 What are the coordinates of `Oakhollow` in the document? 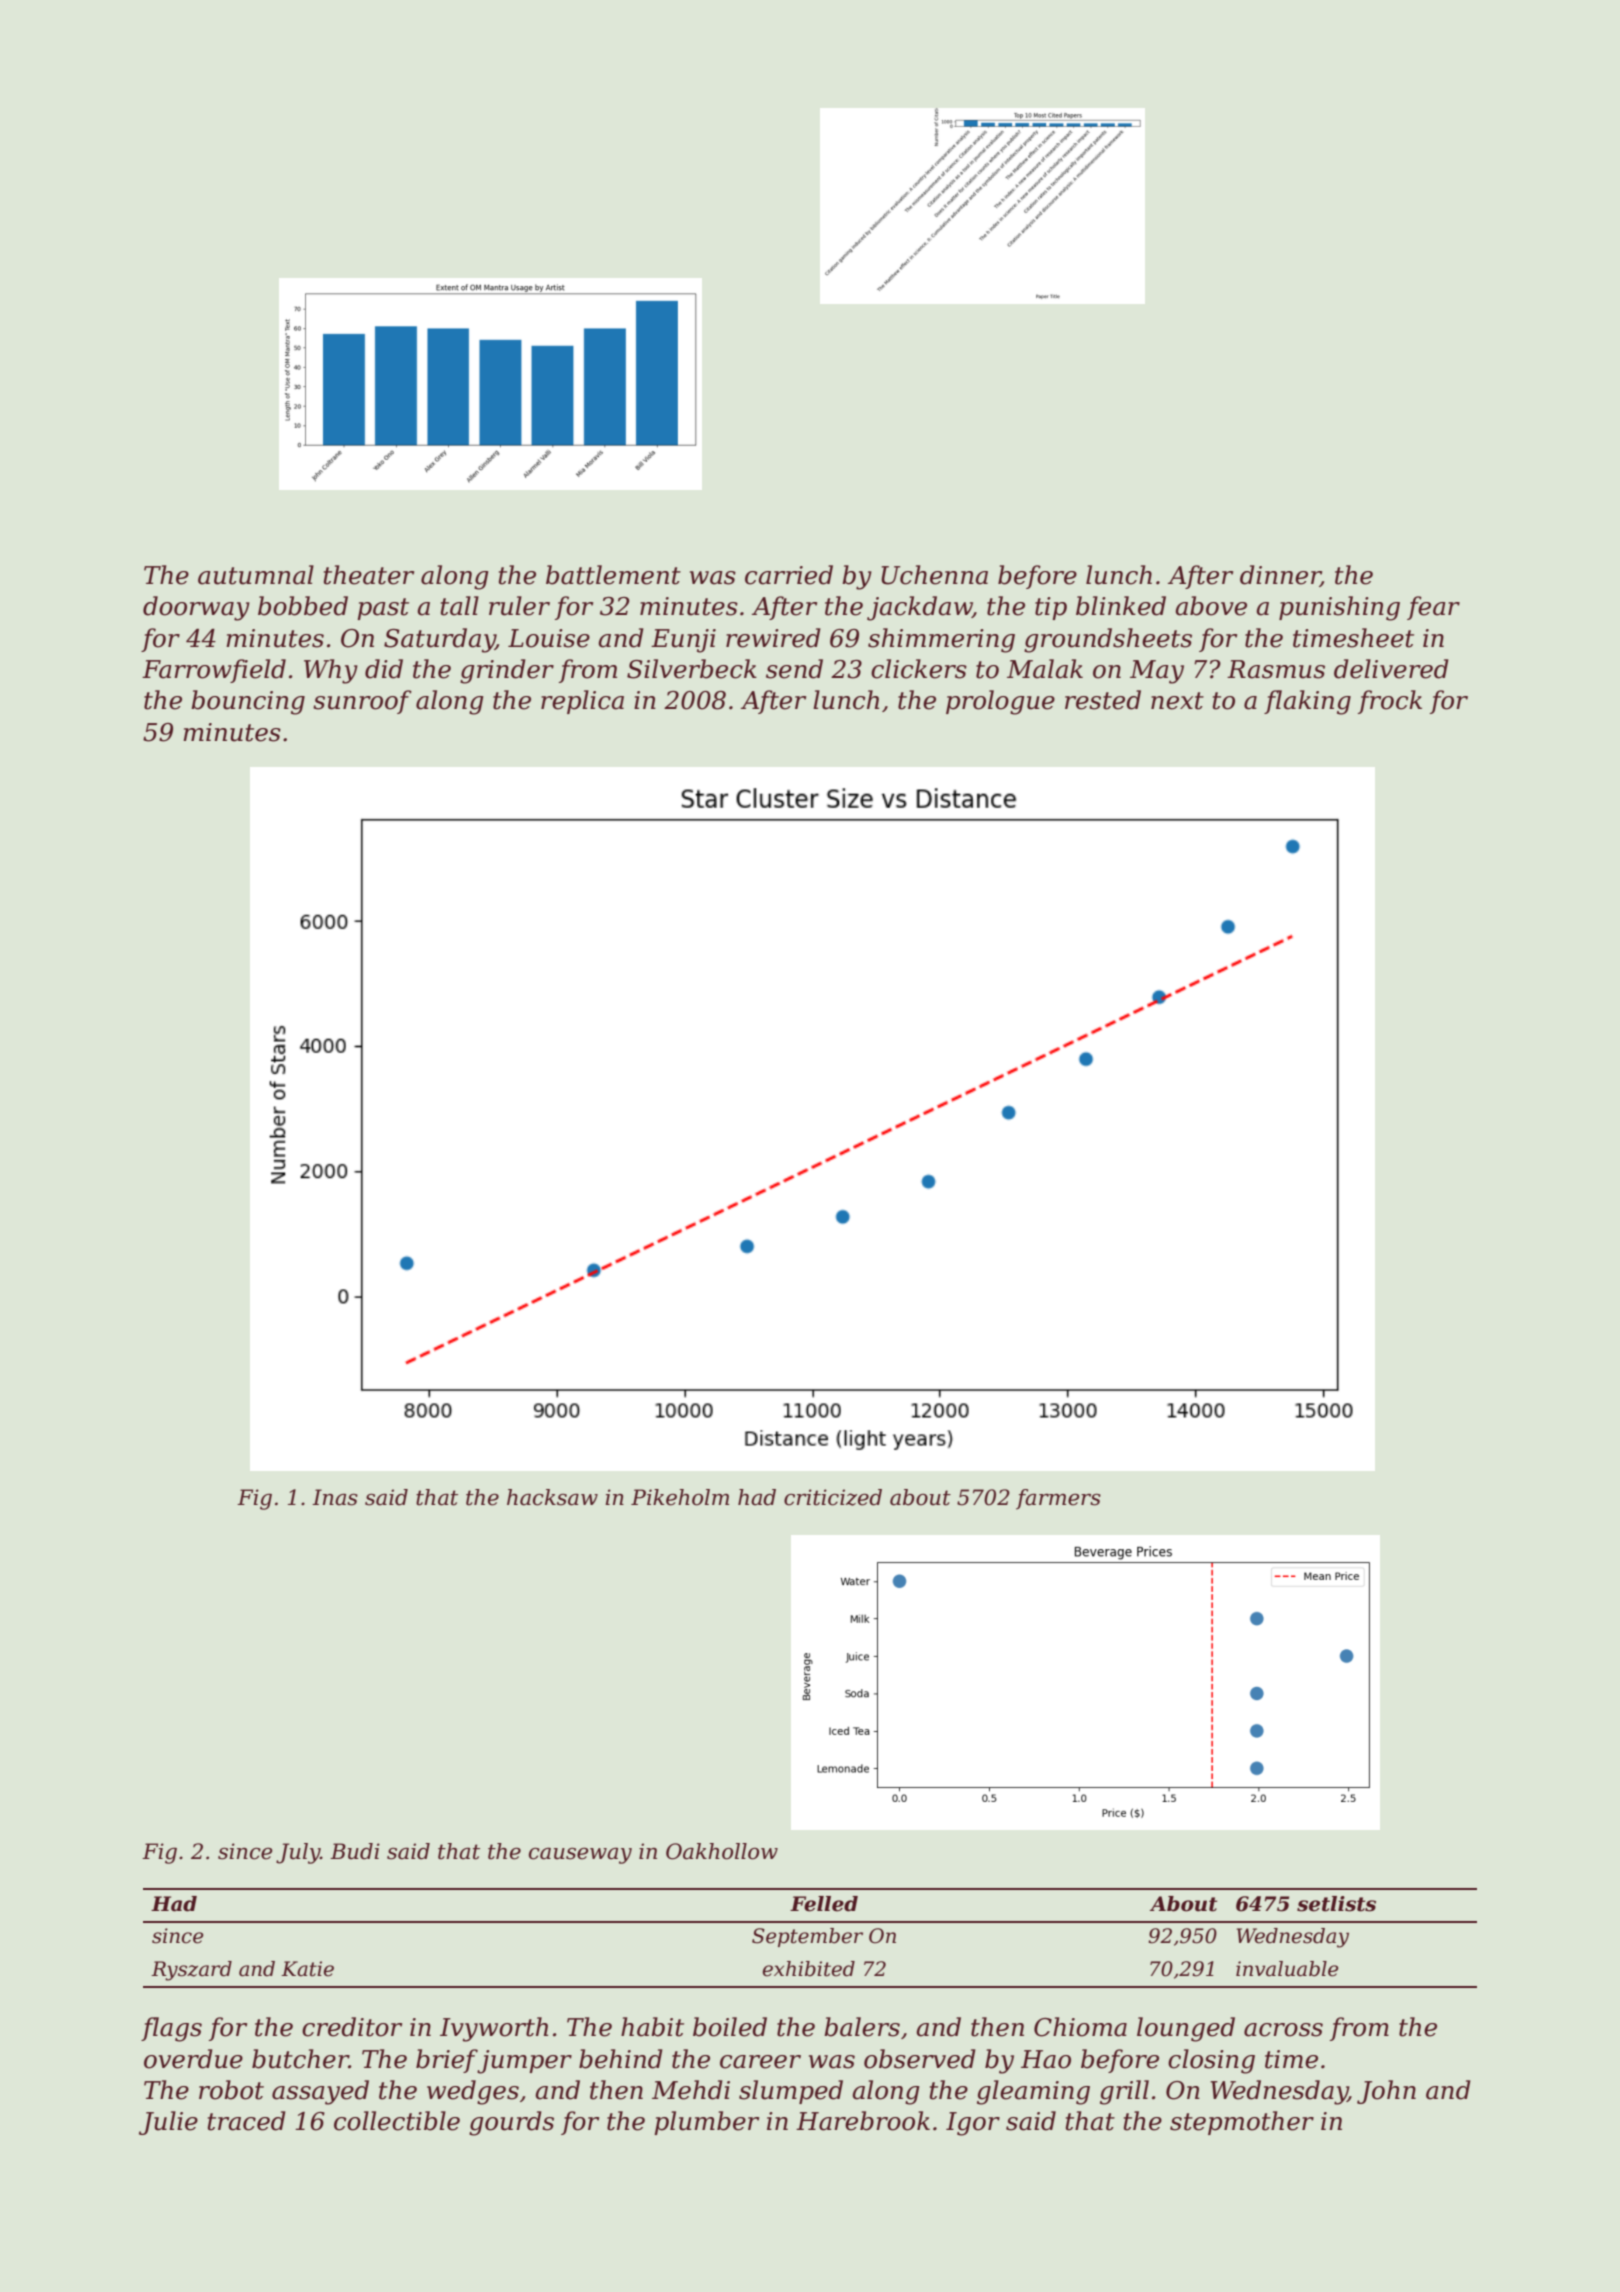 It's located at (722, 1851).
